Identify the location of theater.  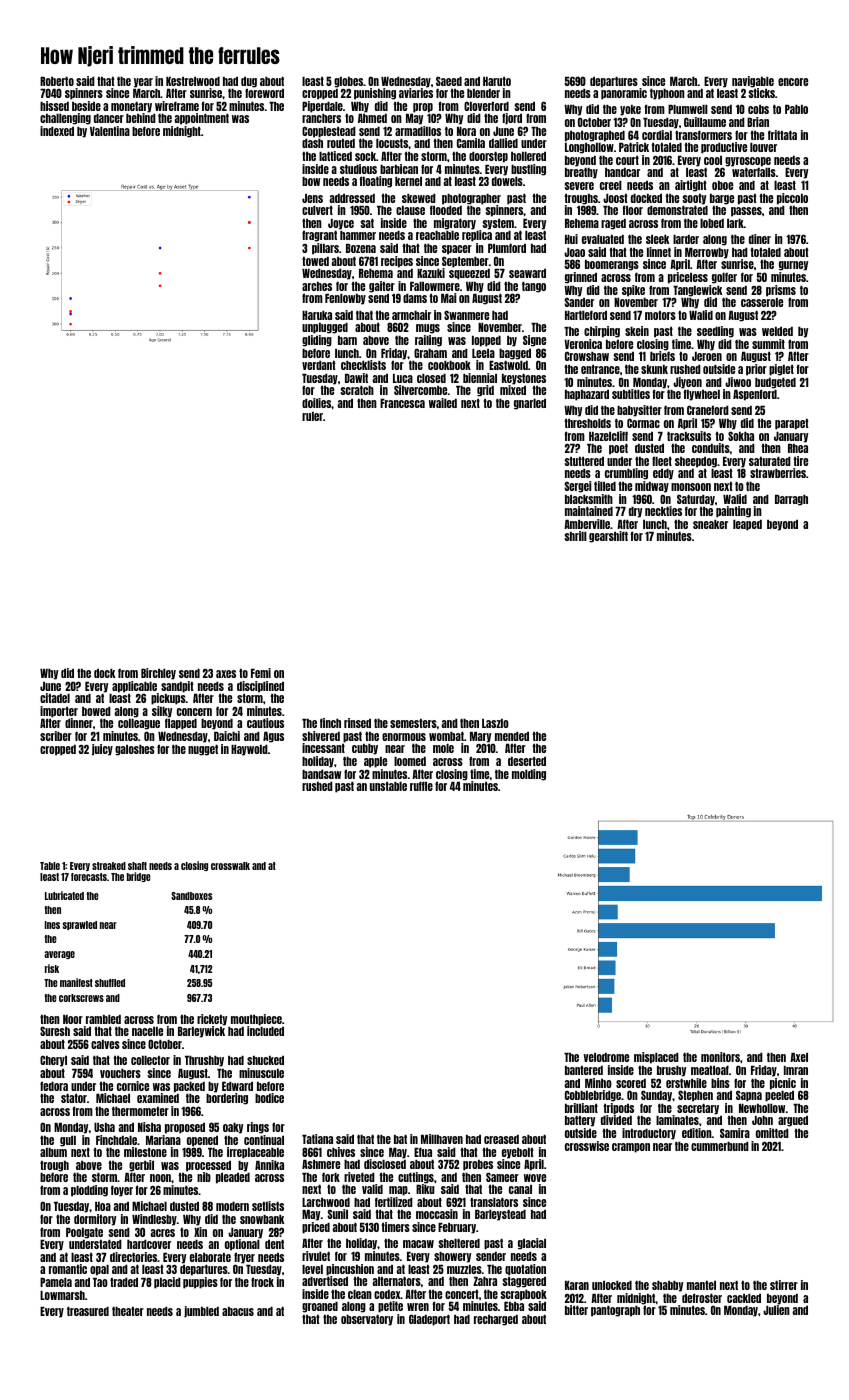
(128, 1311).
